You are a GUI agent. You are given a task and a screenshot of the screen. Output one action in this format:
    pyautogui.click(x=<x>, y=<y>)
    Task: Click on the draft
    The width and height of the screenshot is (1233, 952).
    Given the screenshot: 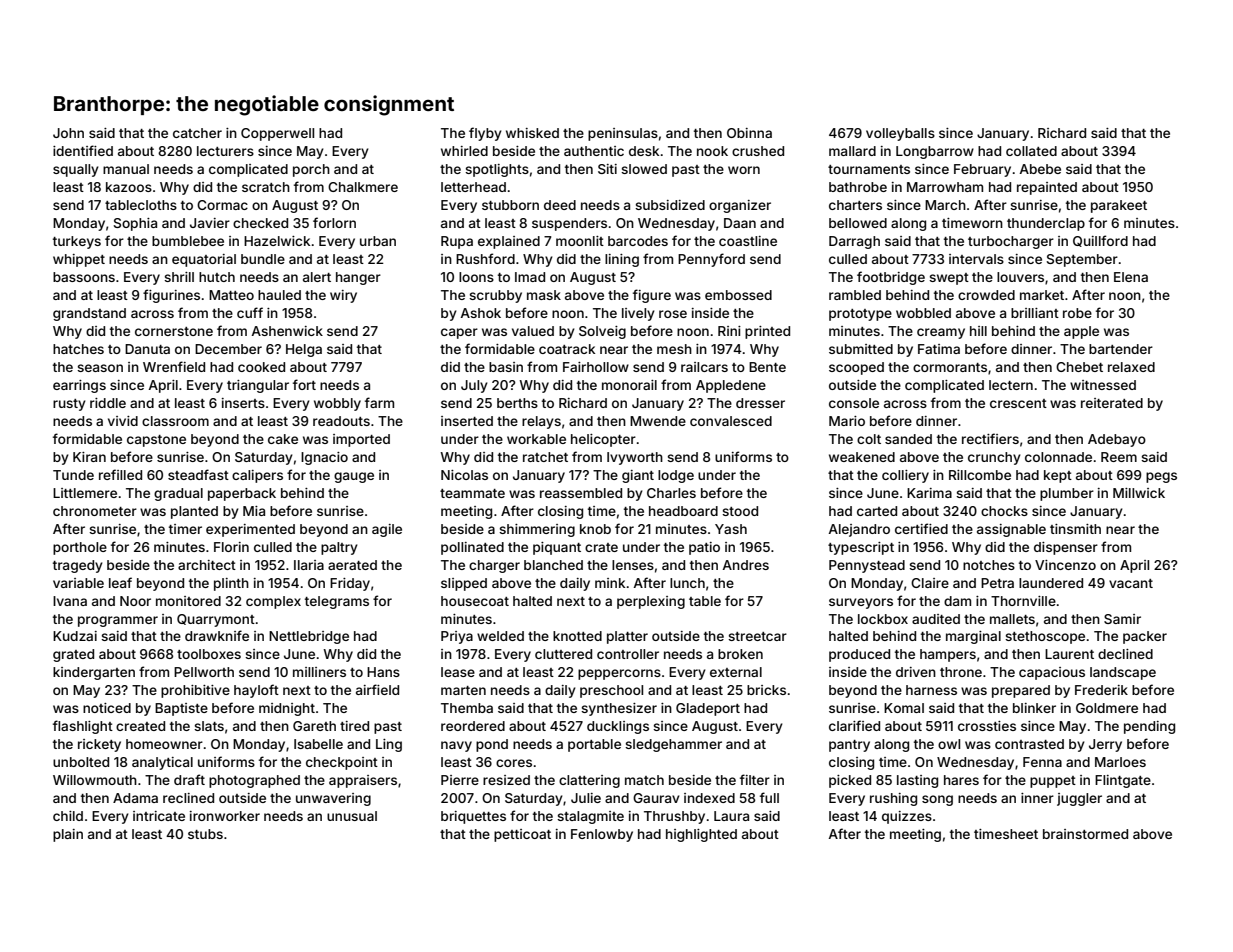 What is the action you would take?
    pyautogui.click(x=189, y=779)
